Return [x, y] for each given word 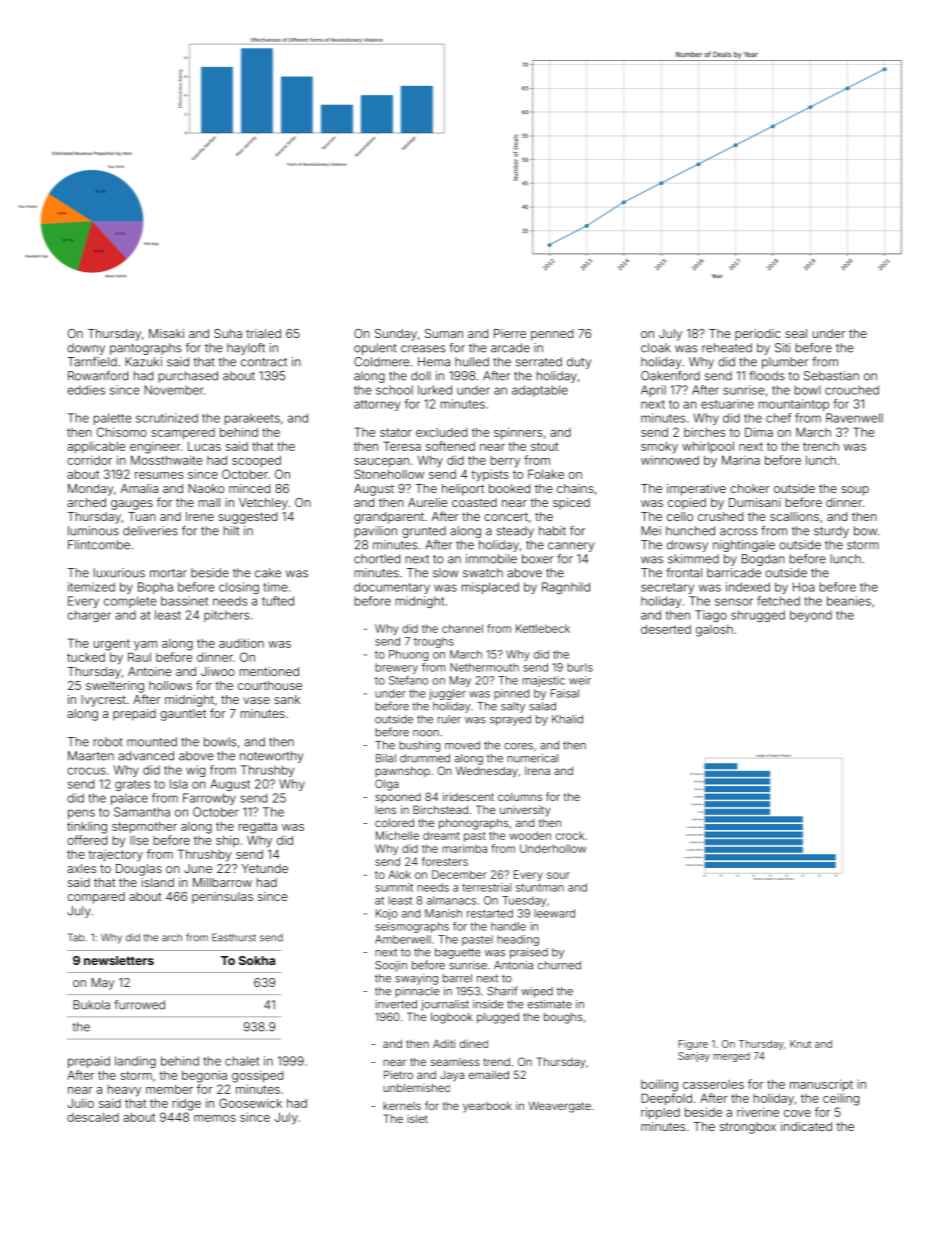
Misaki [166, 333]
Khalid [567, 719]
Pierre [510, 333]
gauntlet [183, 715]
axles [81, 868]
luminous [93, 531]
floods [767, 376]
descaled [93, 1117]
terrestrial [486, 887]
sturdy [831, 532]
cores [518, 746]
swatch [483, 573]
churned [559, 965]
